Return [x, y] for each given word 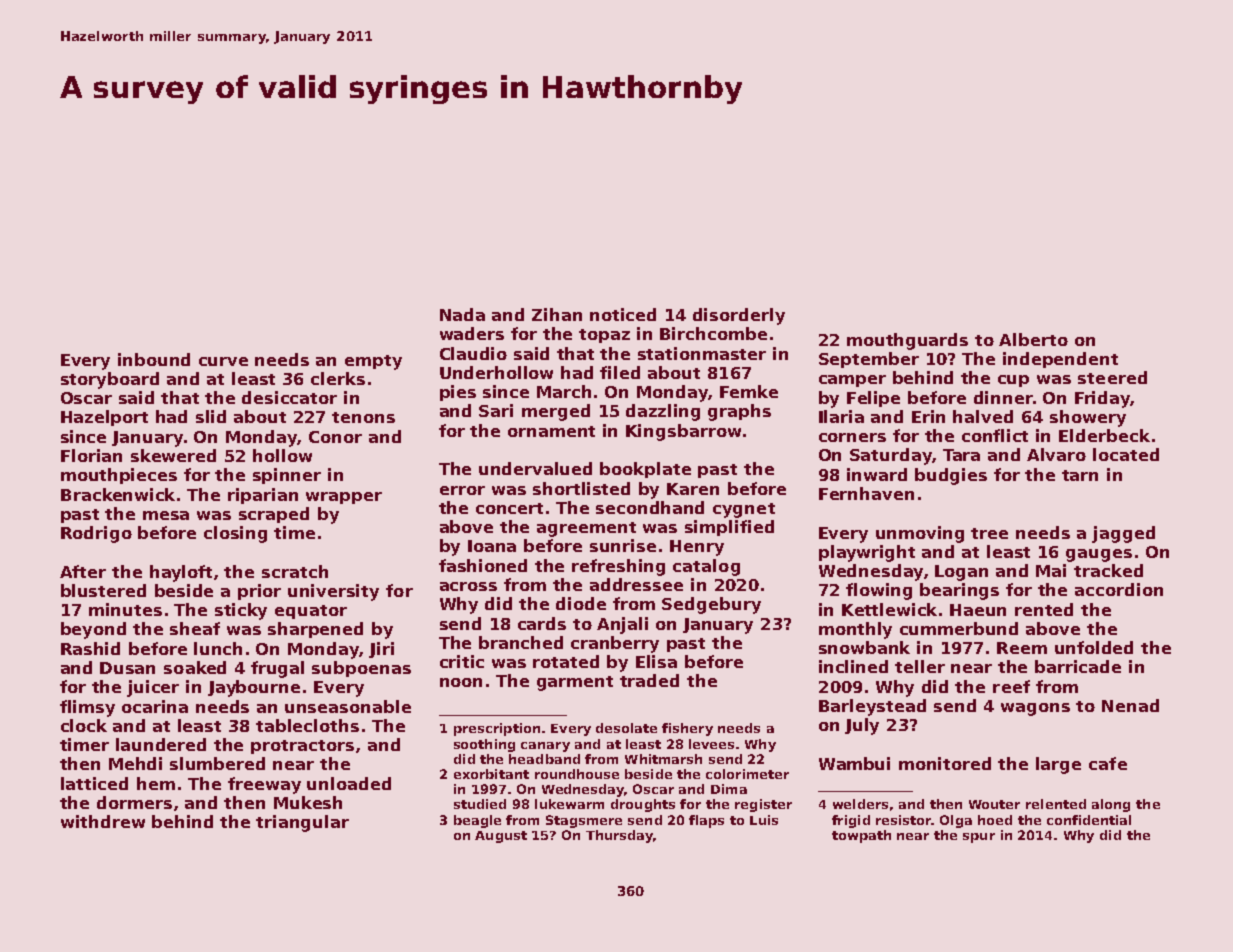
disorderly [739, 316]
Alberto [1033, 339]
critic [462, 661]
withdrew [103, 821]
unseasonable [348, 706]
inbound [154, 359]
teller [920, 666]
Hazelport [104, 418]
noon [461, 682]
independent [1060, 360]
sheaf [195, 628]
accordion [1119, 589]
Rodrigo [96, 534]
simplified [729, 528]
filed [620, 372]
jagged [1123, 534]
